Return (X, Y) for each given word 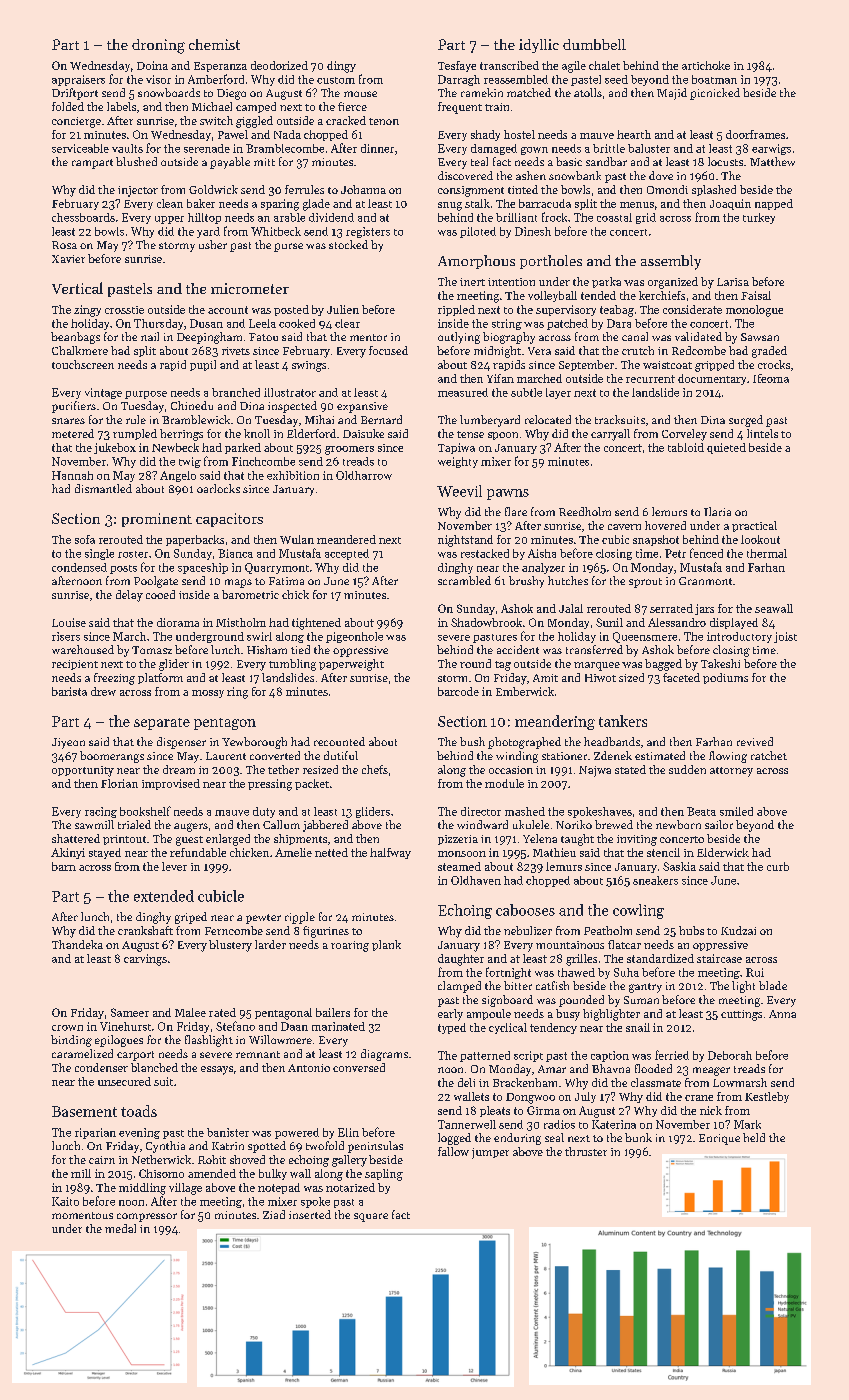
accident (518, 649)
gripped (714, 366)
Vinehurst (125, 1026)
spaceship (203, 568)
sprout (645, 583)
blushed (136, 161)
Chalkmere (80, 350)
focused (388, 350)
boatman (714, 79)
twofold (325, 1145)
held (754, 1137)
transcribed (509, 65)
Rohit (212, 1159)
